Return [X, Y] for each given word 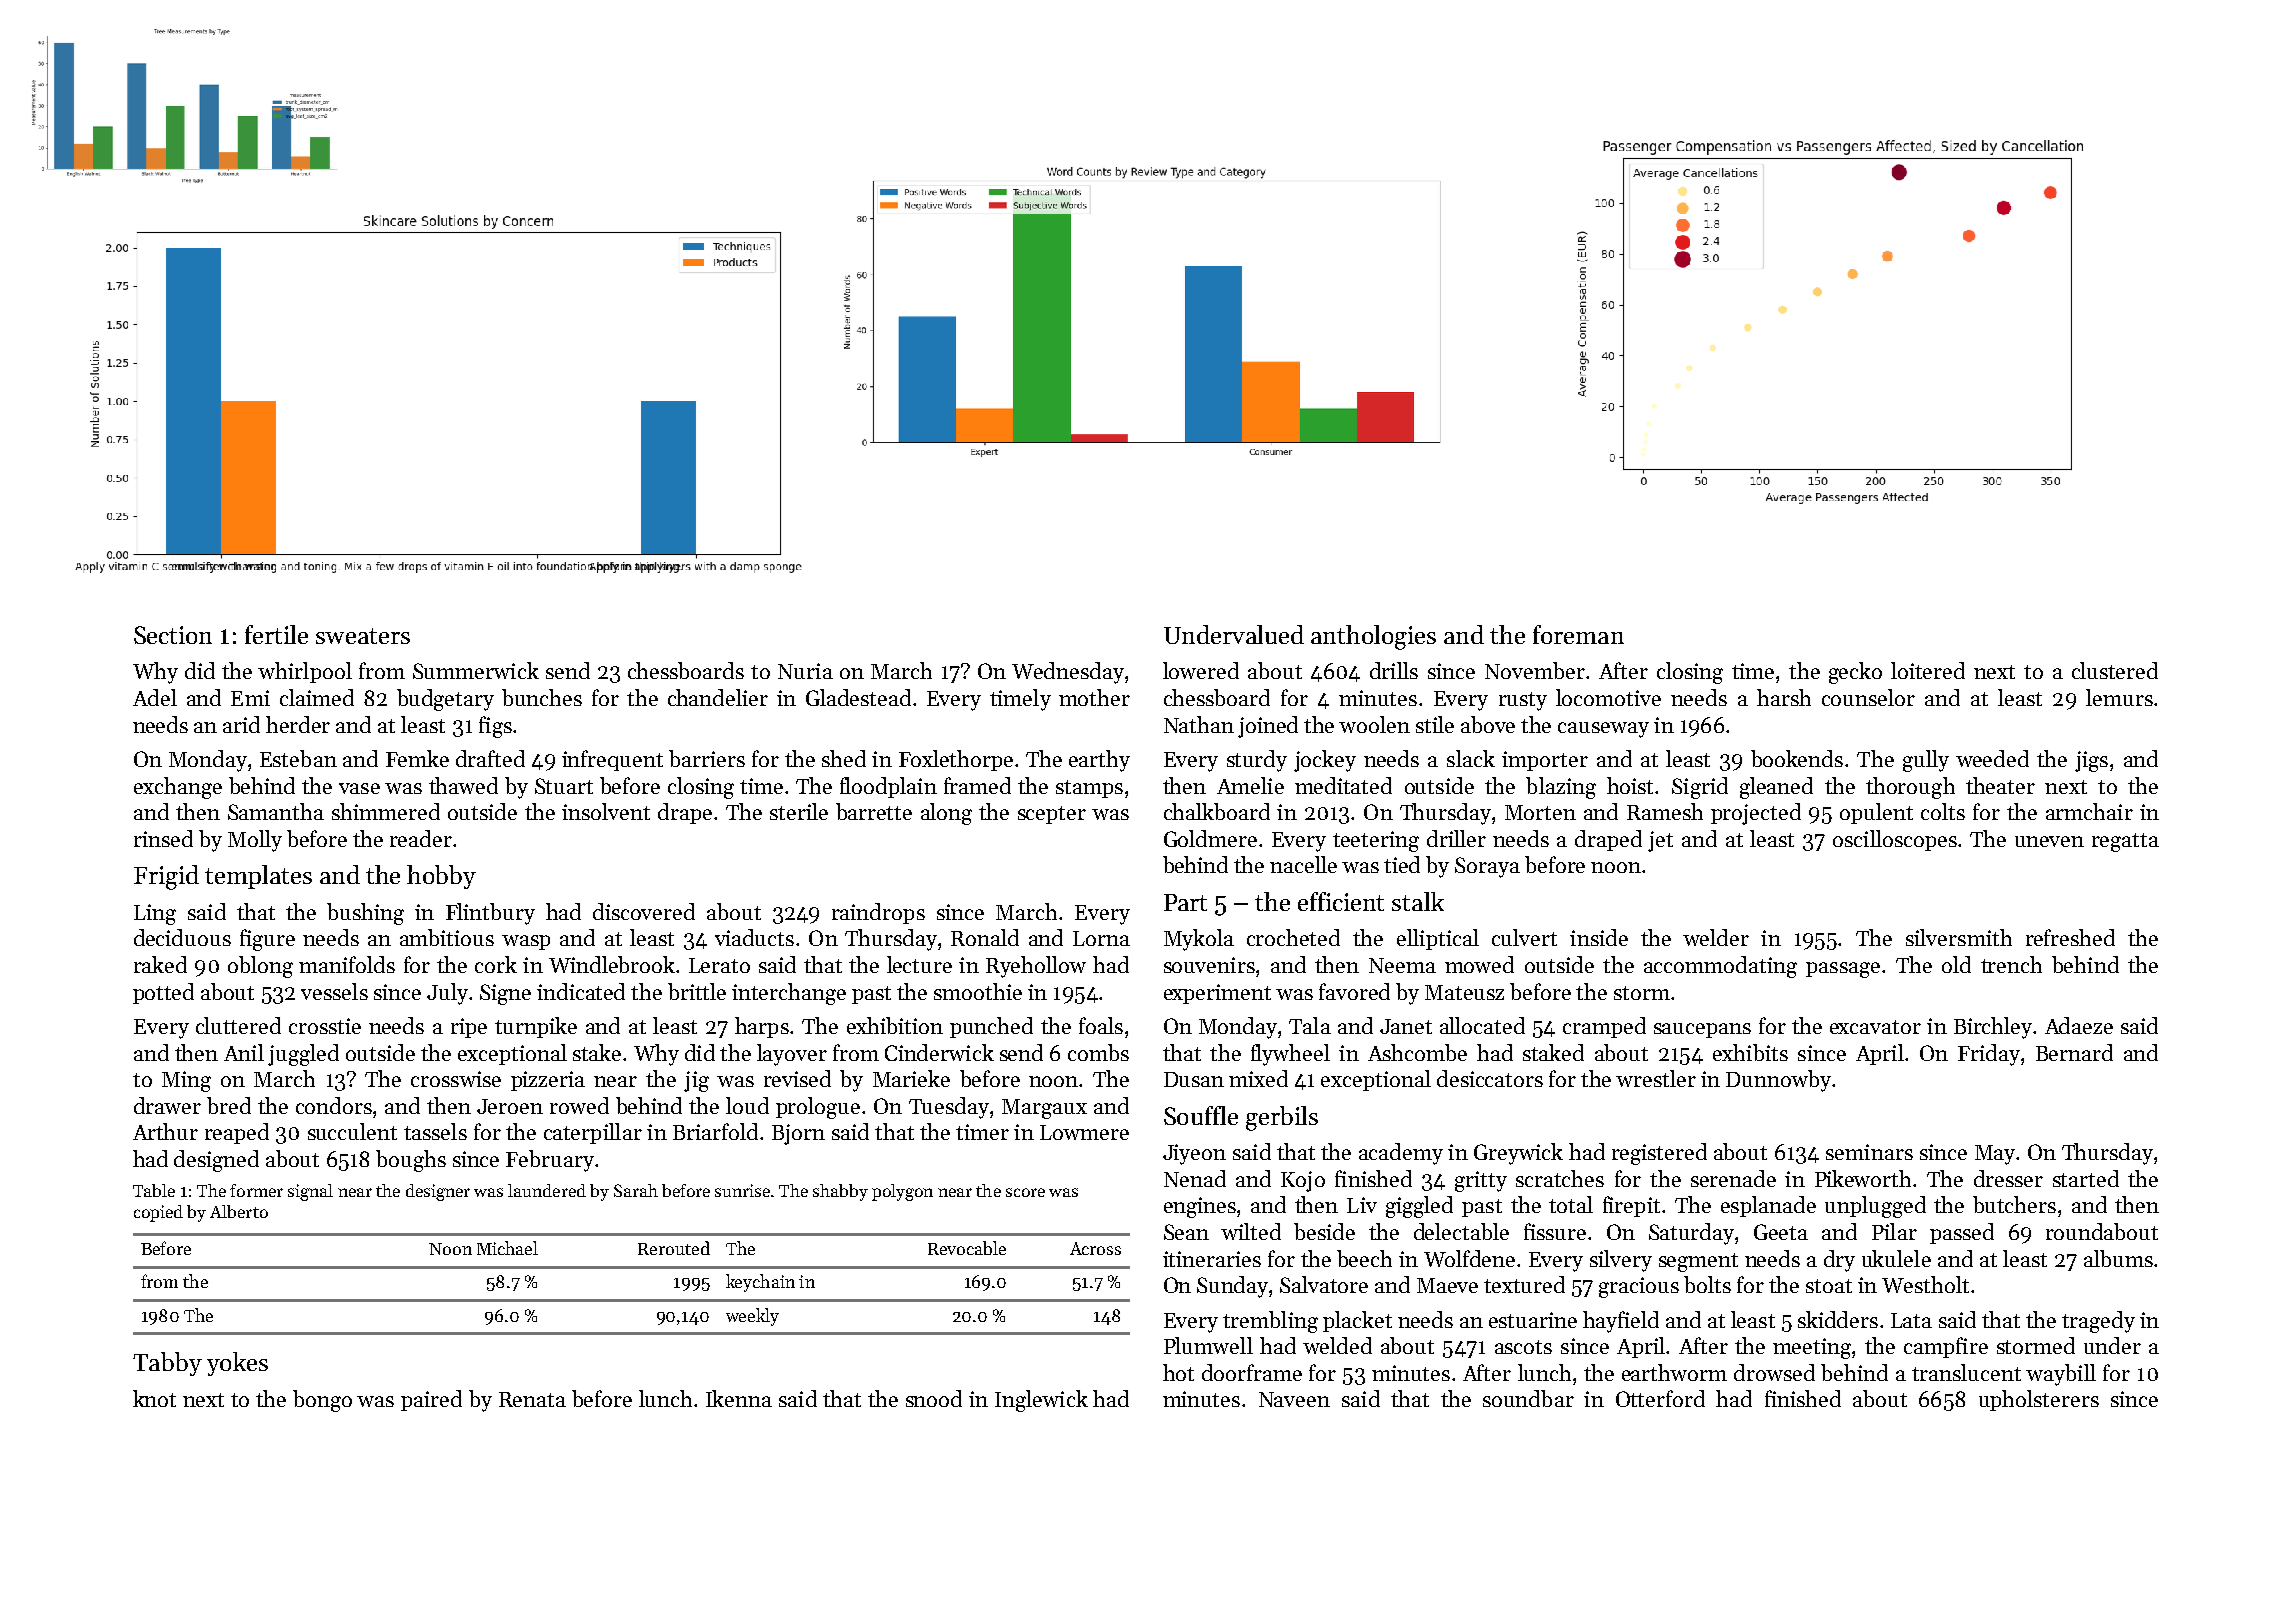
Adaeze [2079, 1025]
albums [2118, 1258]
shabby [840, 1192]
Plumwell [1208, 1345]
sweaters [363, 636]
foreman [1578, 634]
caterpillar [593, 1133]
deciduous [182, 937]
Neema [1402, 965]
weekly [752, 1317]
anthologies [1373, 637]
